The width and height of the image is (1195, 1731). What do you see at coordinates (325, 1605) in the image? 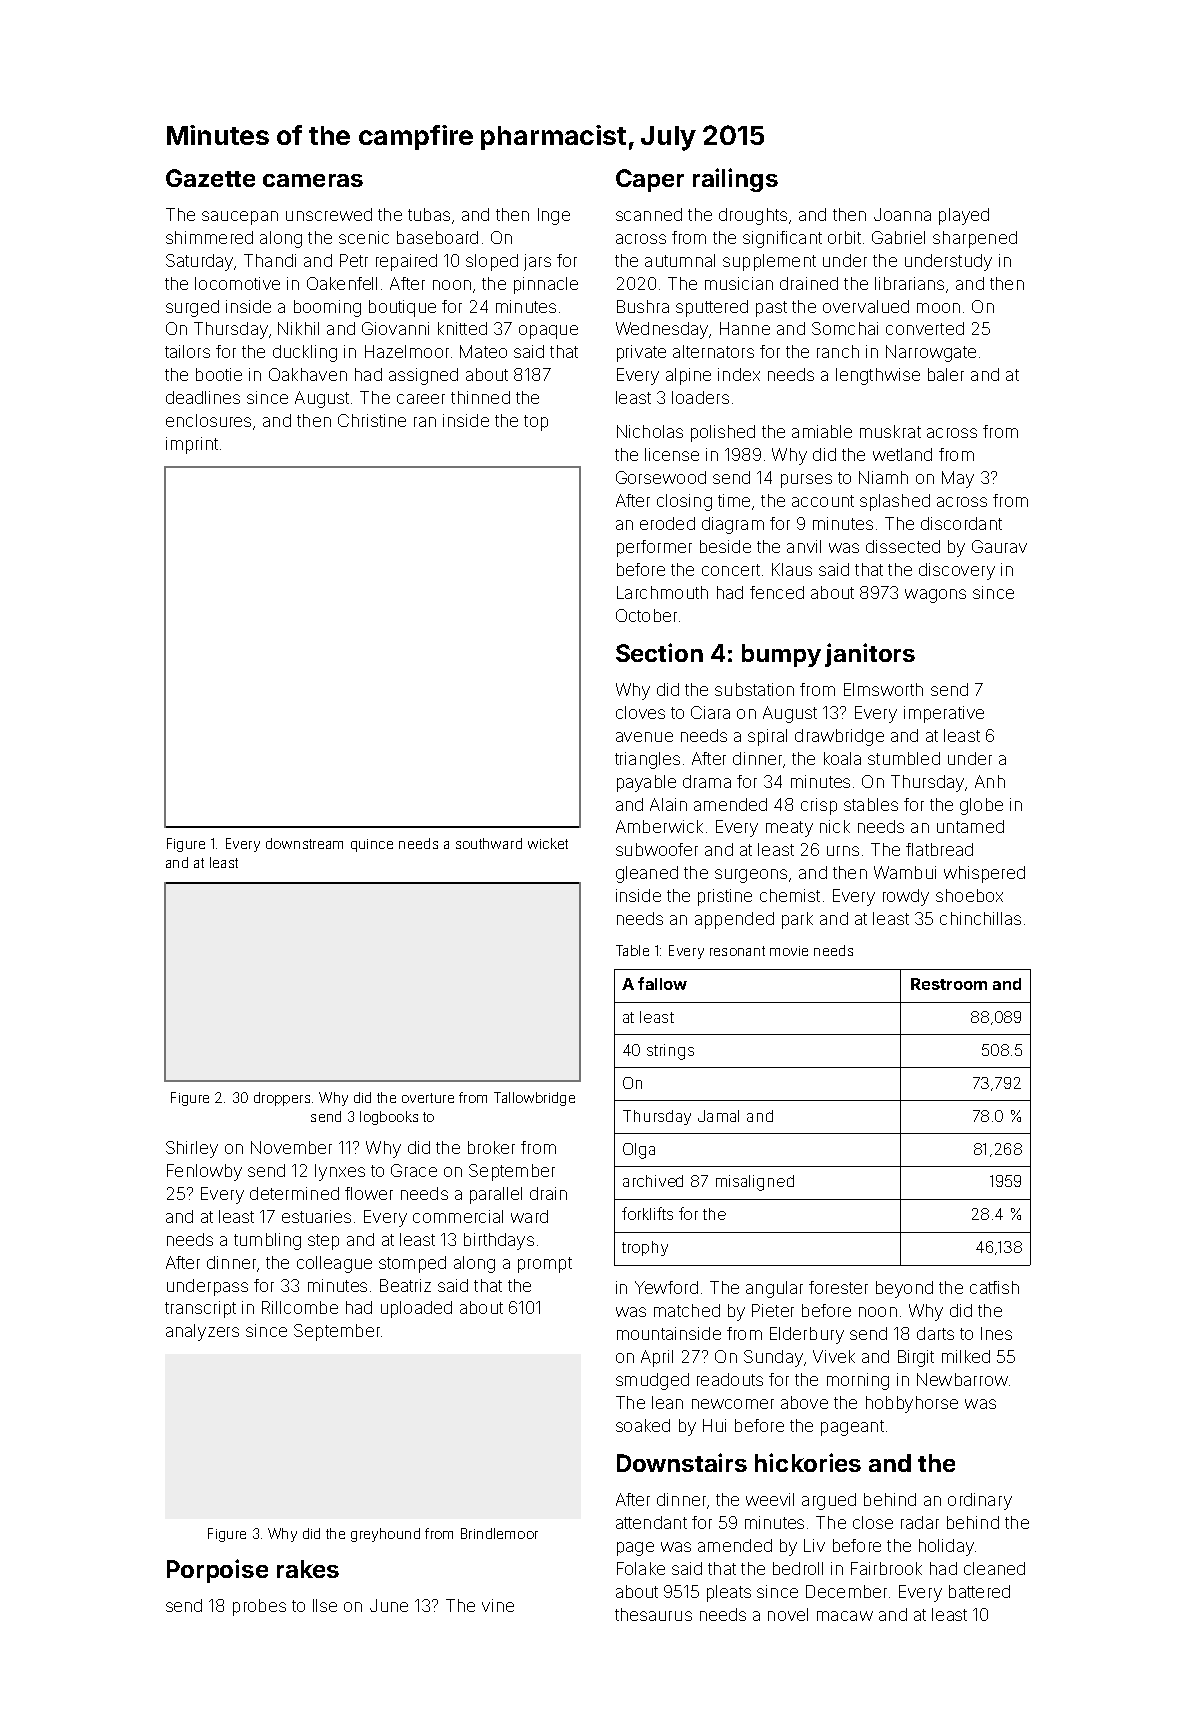
I see `Ilse` at bounding box center [325, 1605].
